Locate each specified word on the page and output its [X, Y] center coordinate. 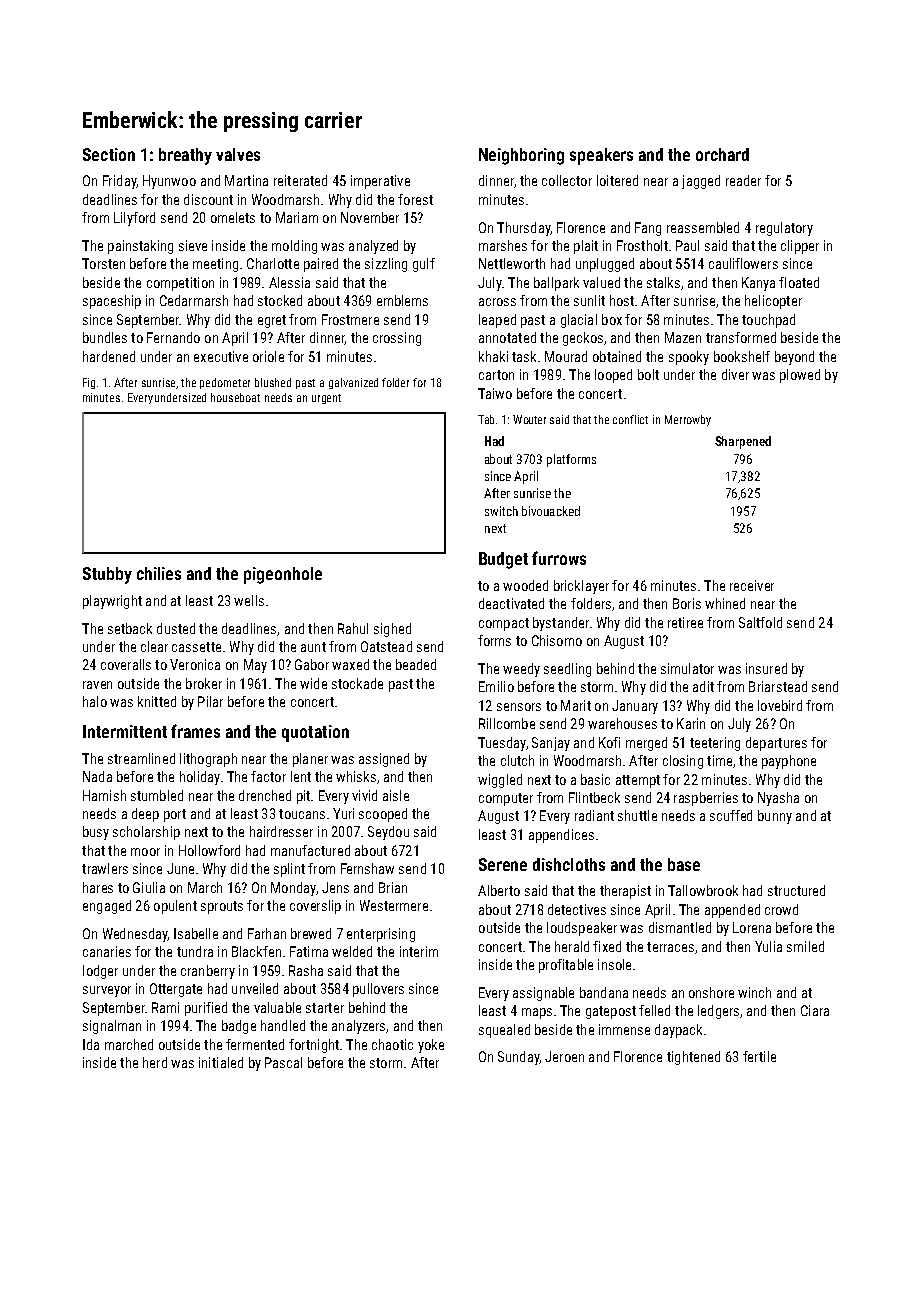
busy [96, 833]
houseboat [235, 397]
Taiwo [495, 393]
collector [567, 180]
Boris [687, 603]
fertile [759, 1056]
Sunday [518, 1058]
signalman [112, 1027]
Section [109, 154]
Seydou [388, 833]
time [719, 760]
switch [501, 511]
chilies [159, 573]
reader [743, 180]
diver [735, 374]
